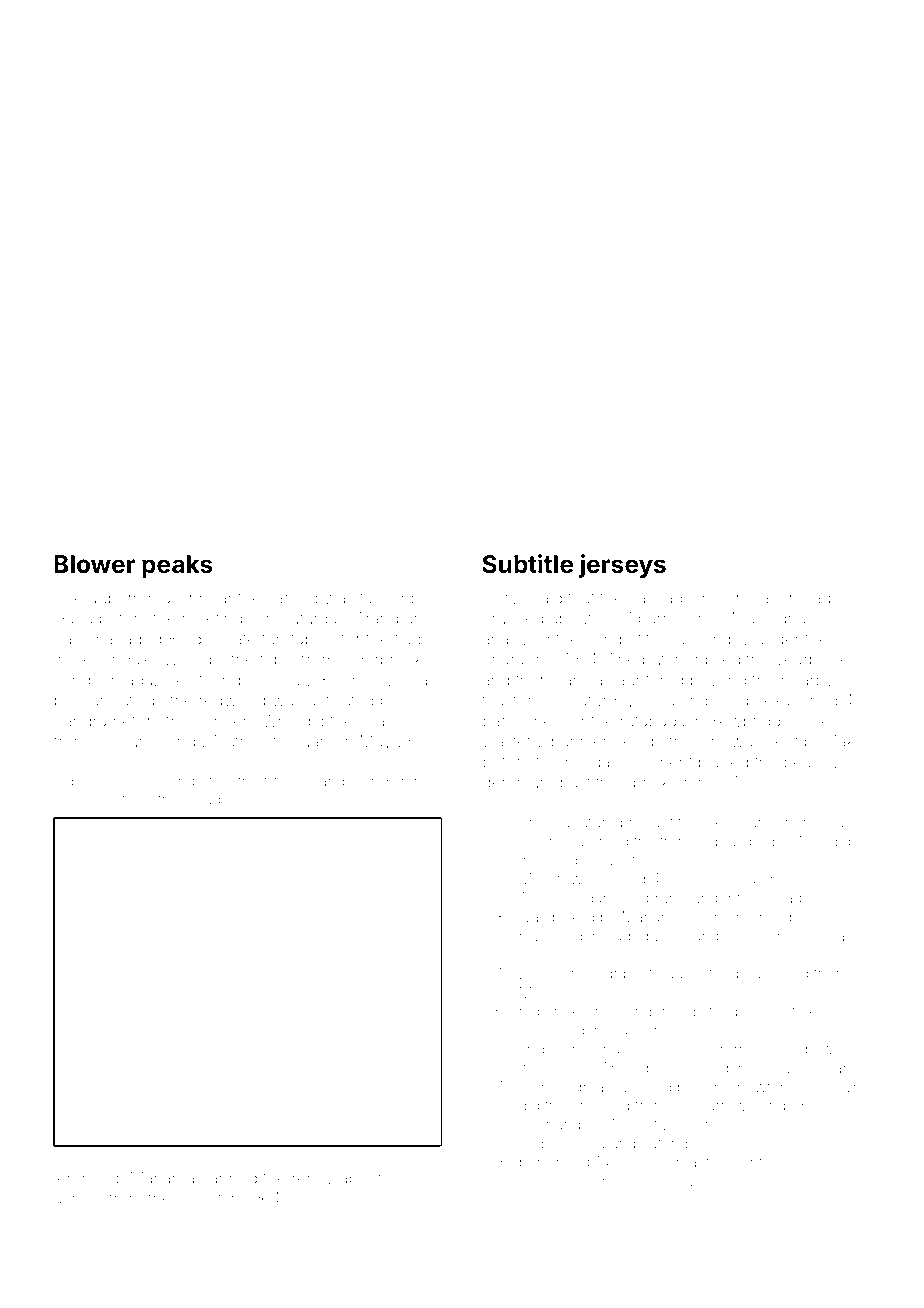 The height and width of the image is (1308, 924). Describe the element at coordinates (386, 722) in the image. I see `season` at that location.
